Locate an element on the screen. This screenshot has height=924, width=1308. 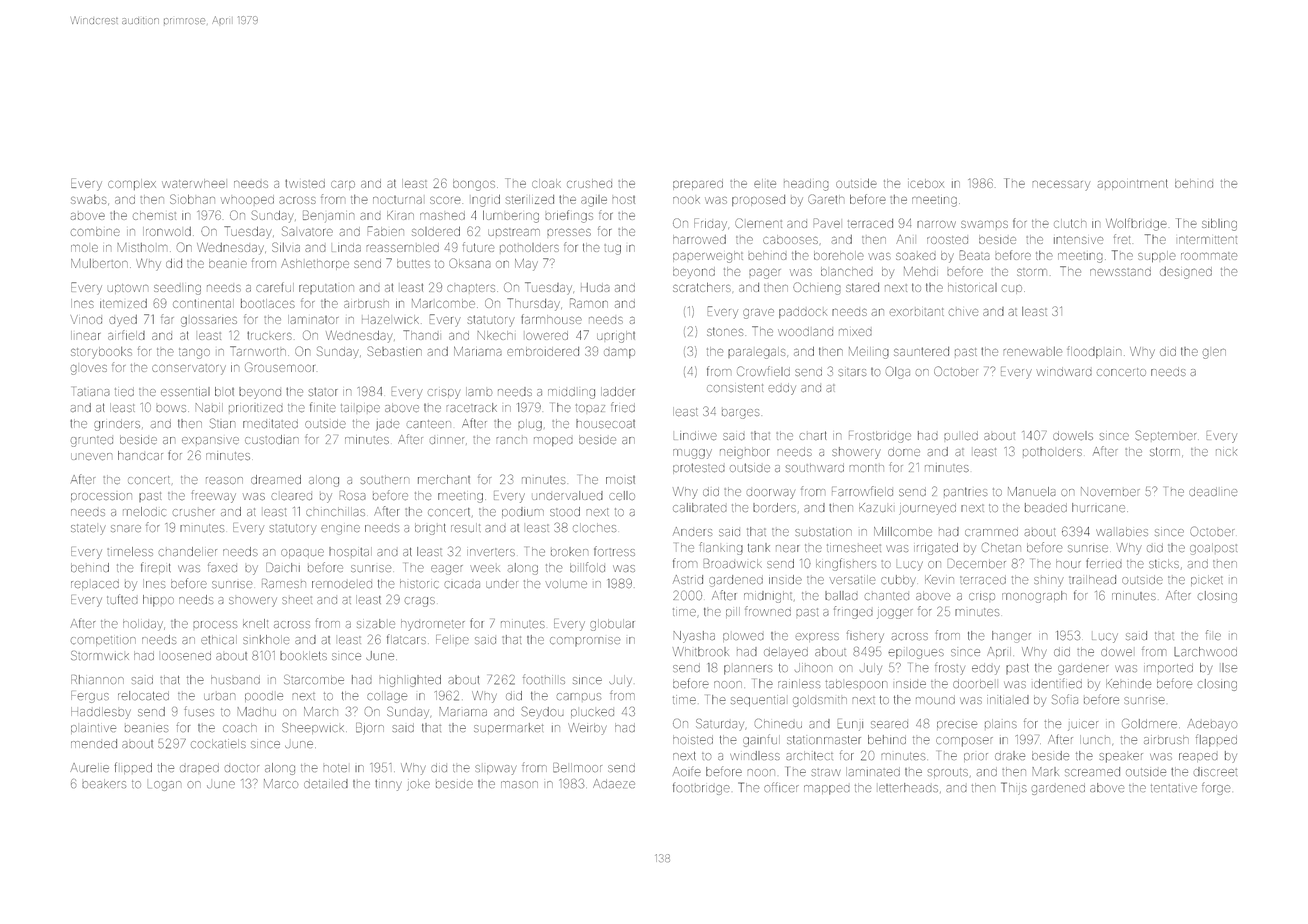
footbridge is located at coordinates (701, 789).
